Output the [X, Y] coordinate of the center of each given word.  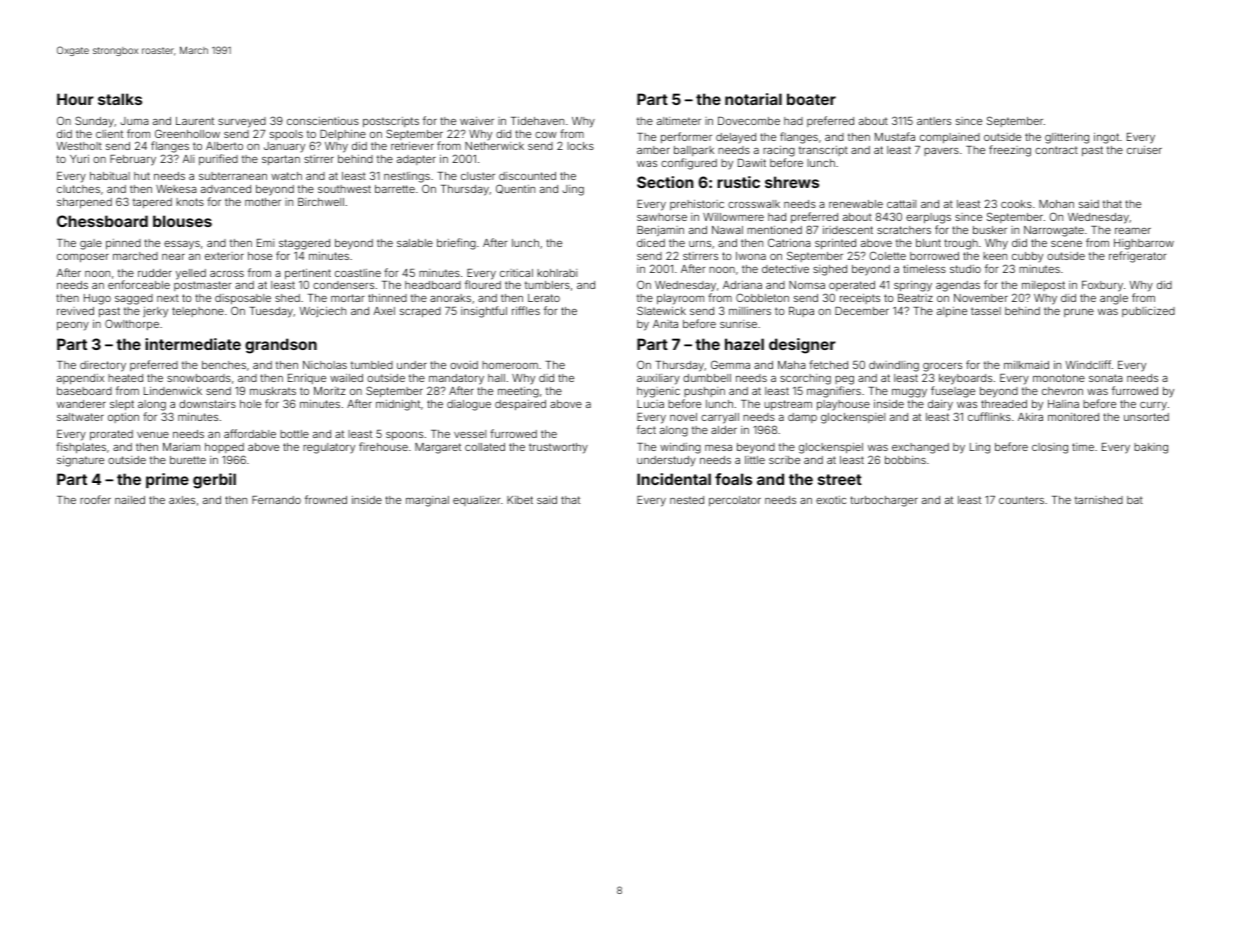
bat [1135, 500]
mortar [348, 298]
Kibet [520, 500]
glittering [1067, 138]
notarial [753, 99]
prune [1079, 313]
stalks [120, 99]
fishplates [81, 447]
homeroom [510, 365]
